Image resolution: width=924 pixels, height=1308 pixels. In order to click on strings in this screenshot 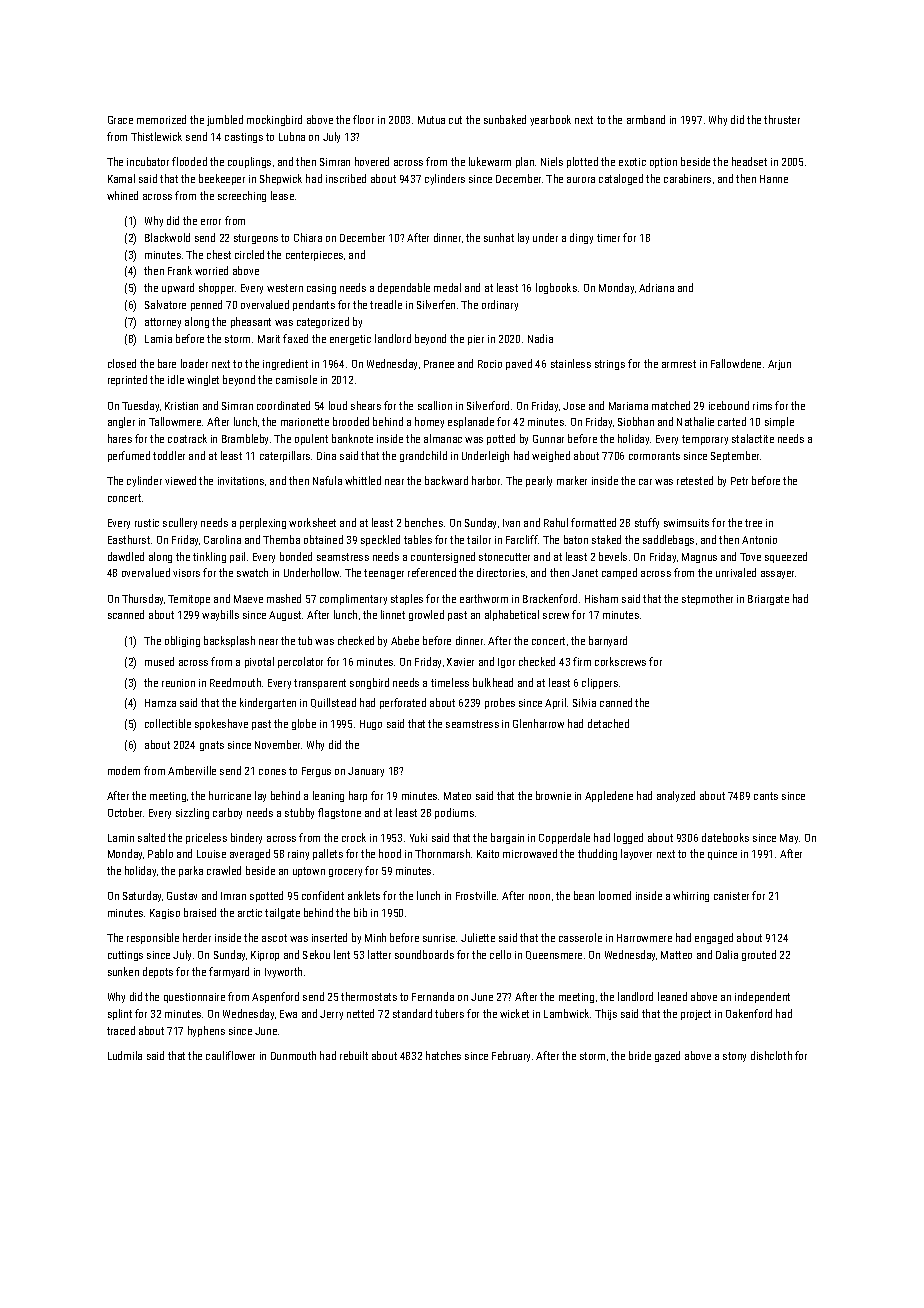, I will do `click(610, 365)`.
